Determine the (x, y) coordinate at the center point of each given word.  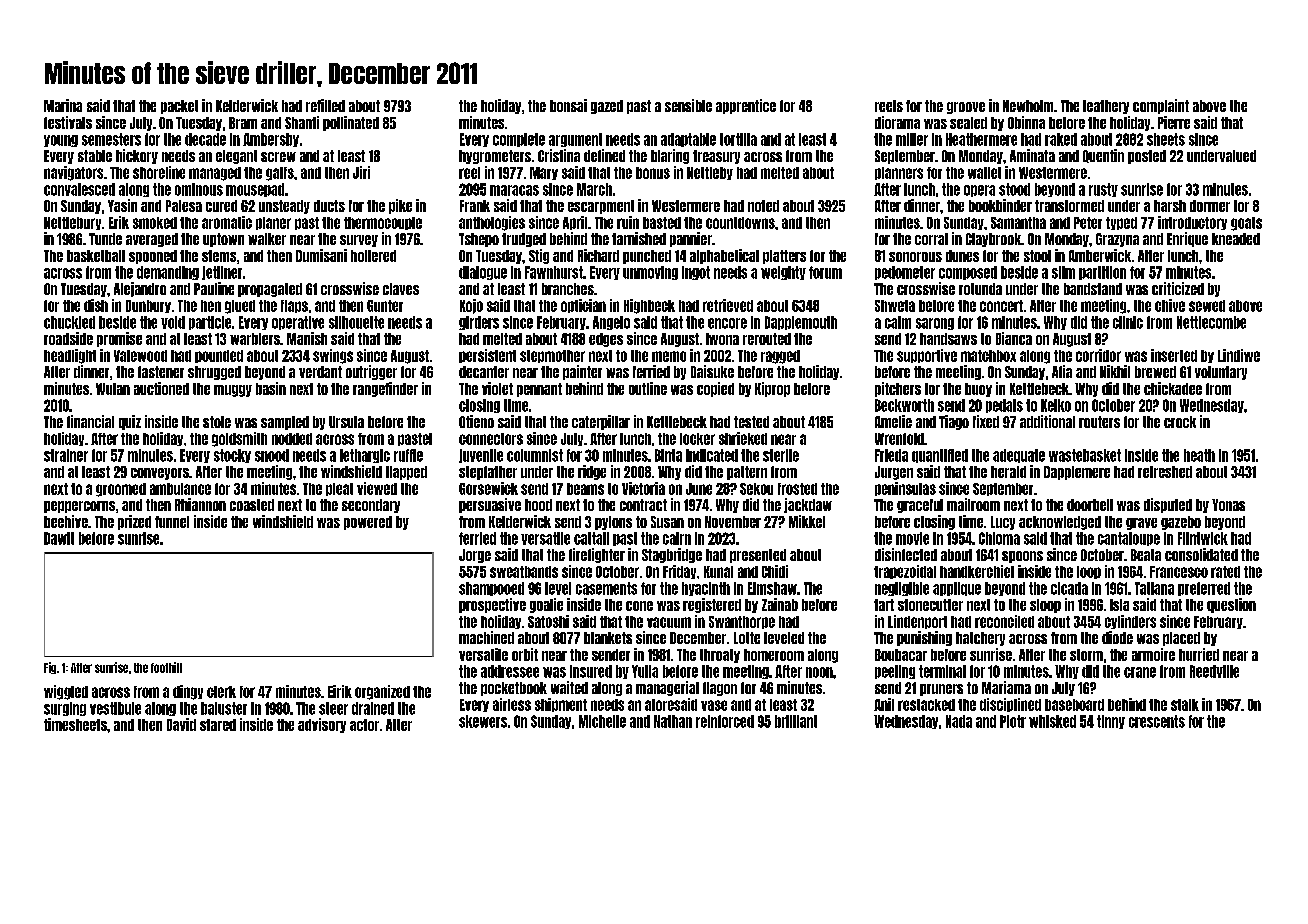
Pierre (1174, 122)
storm (1086, 655)
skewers (483, 721)
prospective (492, 605)
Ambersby (271, 140)
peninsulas (905, 489)
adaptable (688, 140)
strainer (66, 455)
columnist (535, 455)
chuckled (69, 322)
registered (712, 605)
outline (648, 388)
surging (65, 709)
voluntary (1221, 373)
